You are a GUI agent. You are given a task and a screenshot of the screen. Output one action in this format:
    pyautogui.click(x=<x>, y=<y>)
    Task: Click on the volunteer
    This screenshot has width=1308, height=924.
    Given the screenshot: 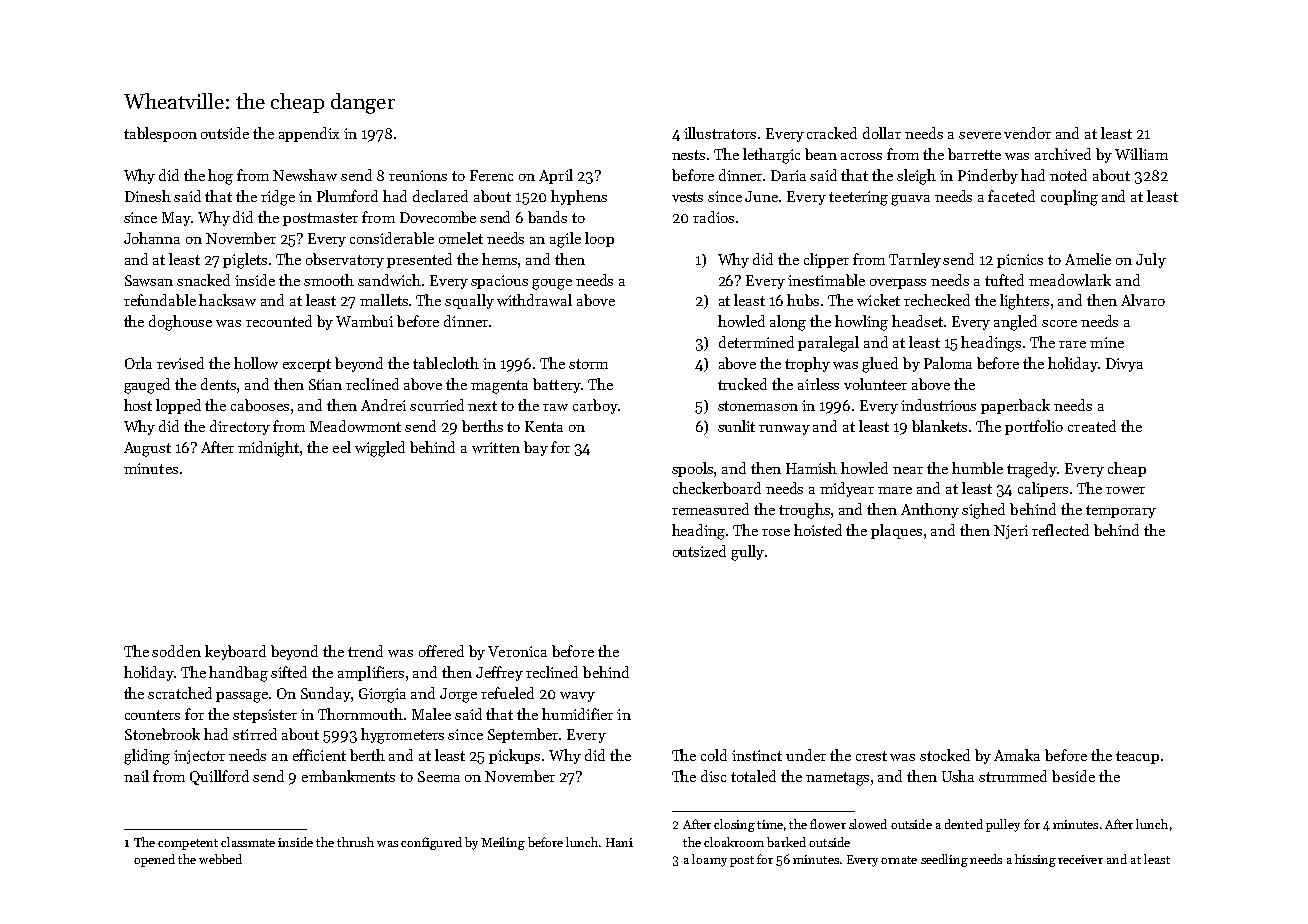 What is the action you would take?
    pyautogui.click(x=875, y=384)
